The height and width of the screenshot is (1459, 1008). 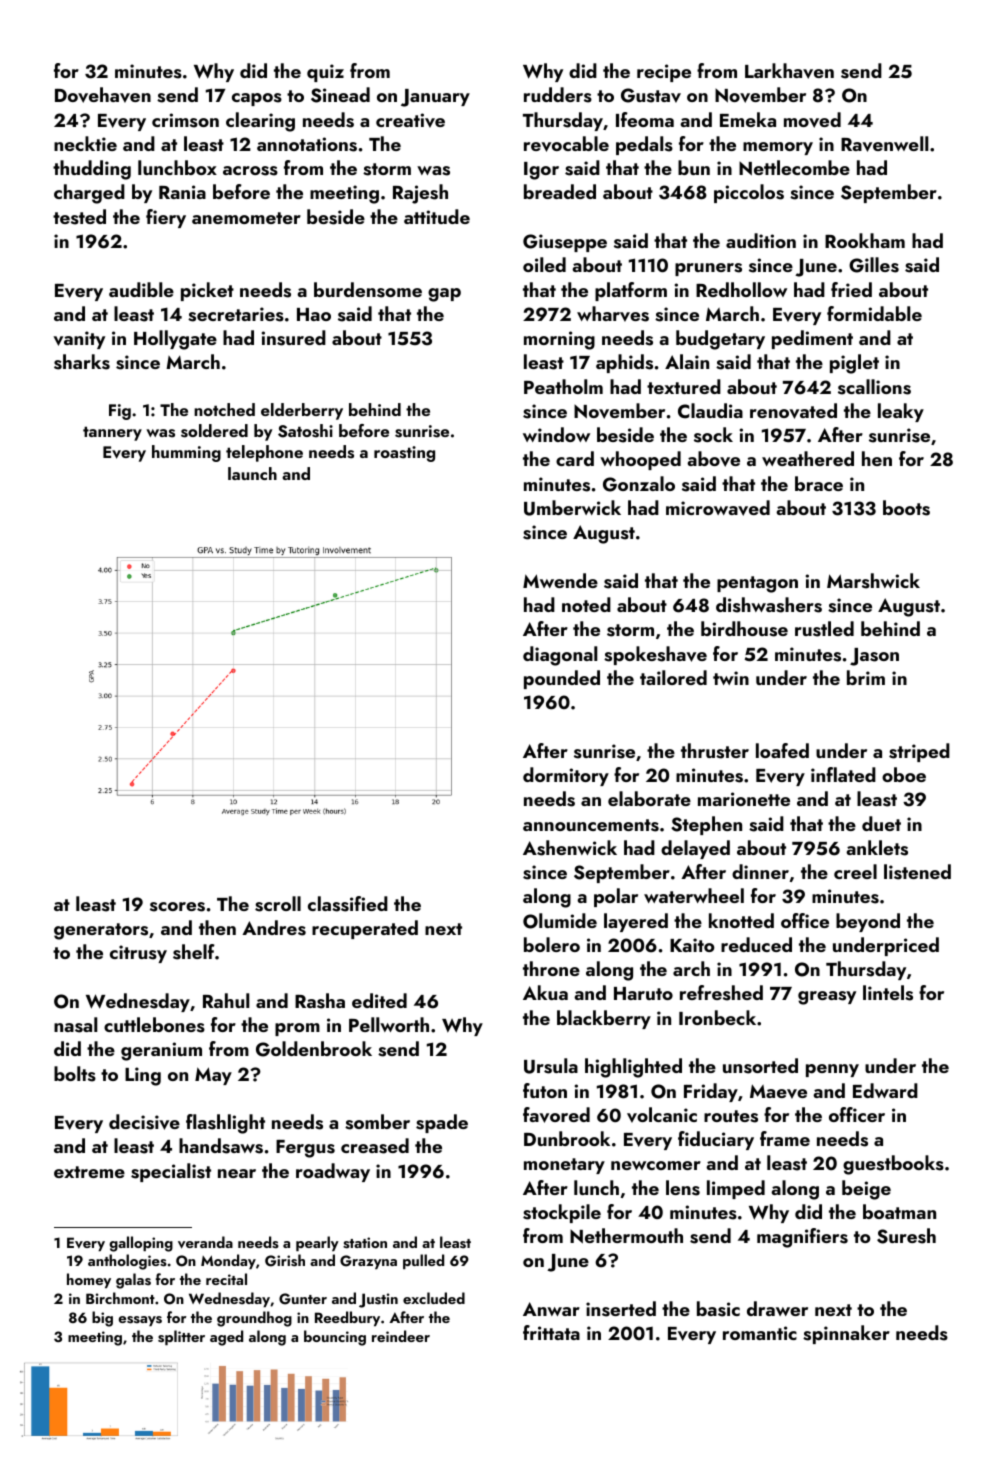 I want to click on tannery, so click(x=112, y=433).
